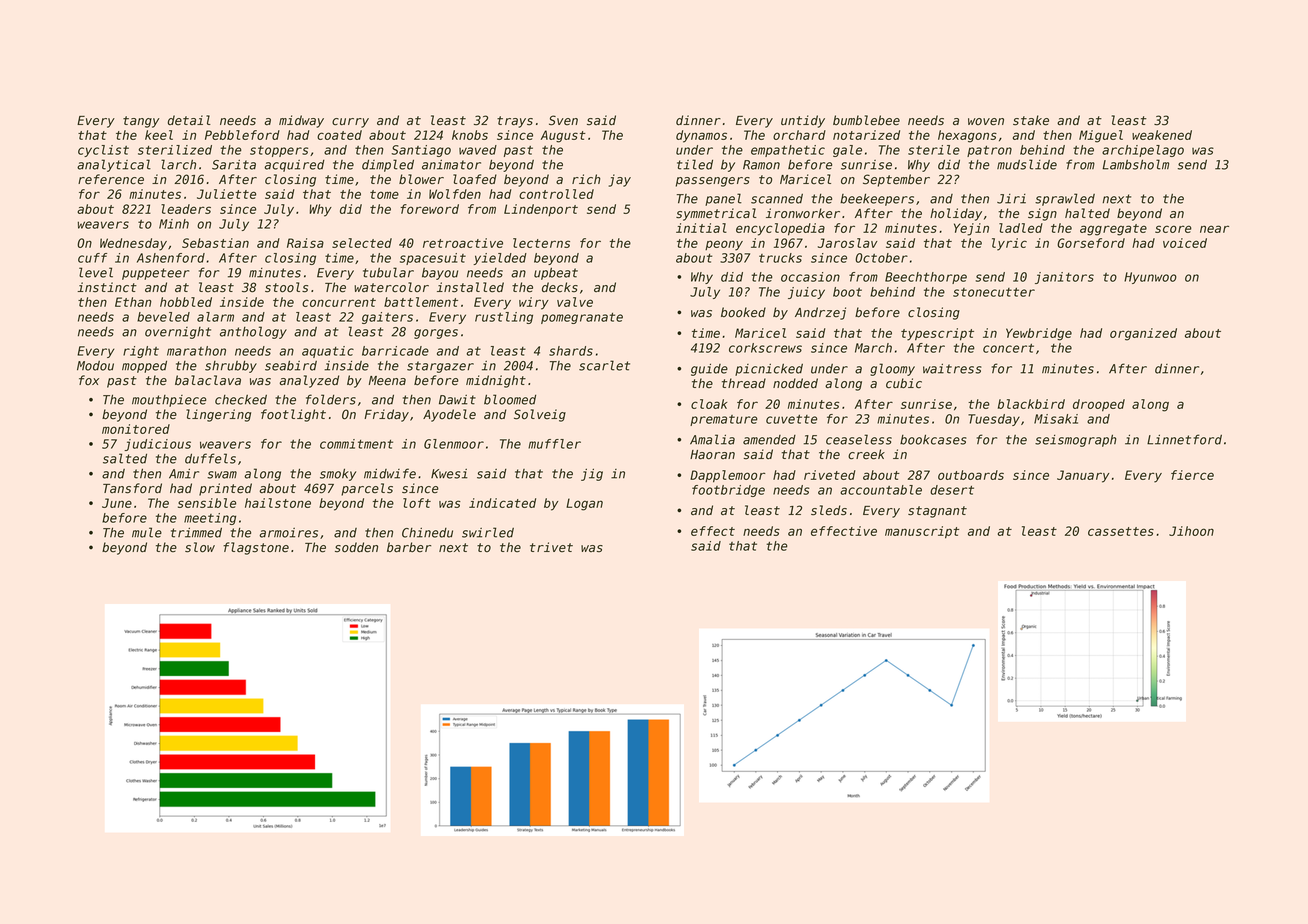 The width and height of the screenshot is (1308, 924). Describe the element at coordinates (806, 293) in the screenshot. I see `juicy` at that location.
